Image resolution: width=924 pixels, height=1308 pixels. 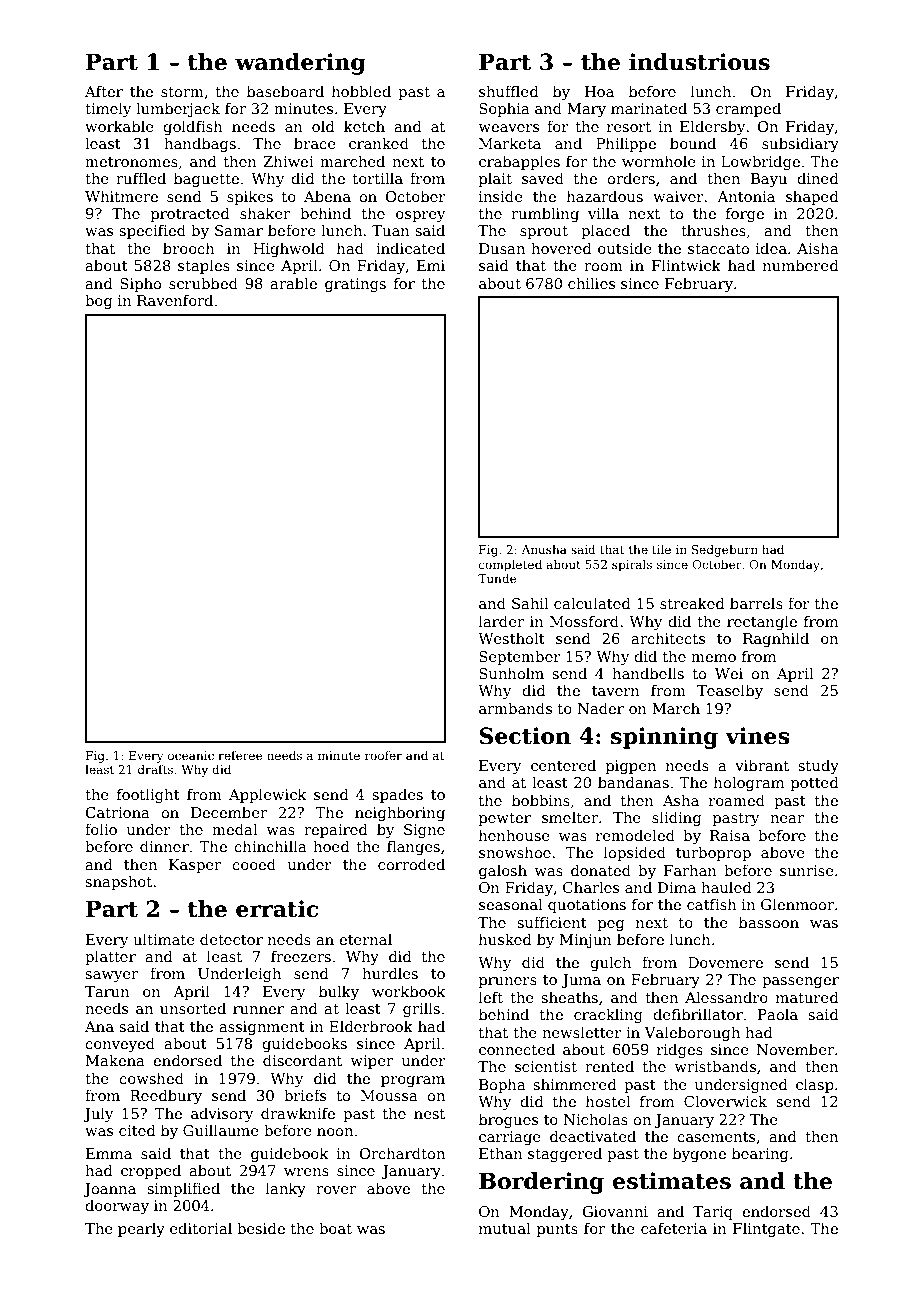 What do you see at coordinates (762, 622) in the image?
I see `rectangle` at bounding box center [762, 622].
